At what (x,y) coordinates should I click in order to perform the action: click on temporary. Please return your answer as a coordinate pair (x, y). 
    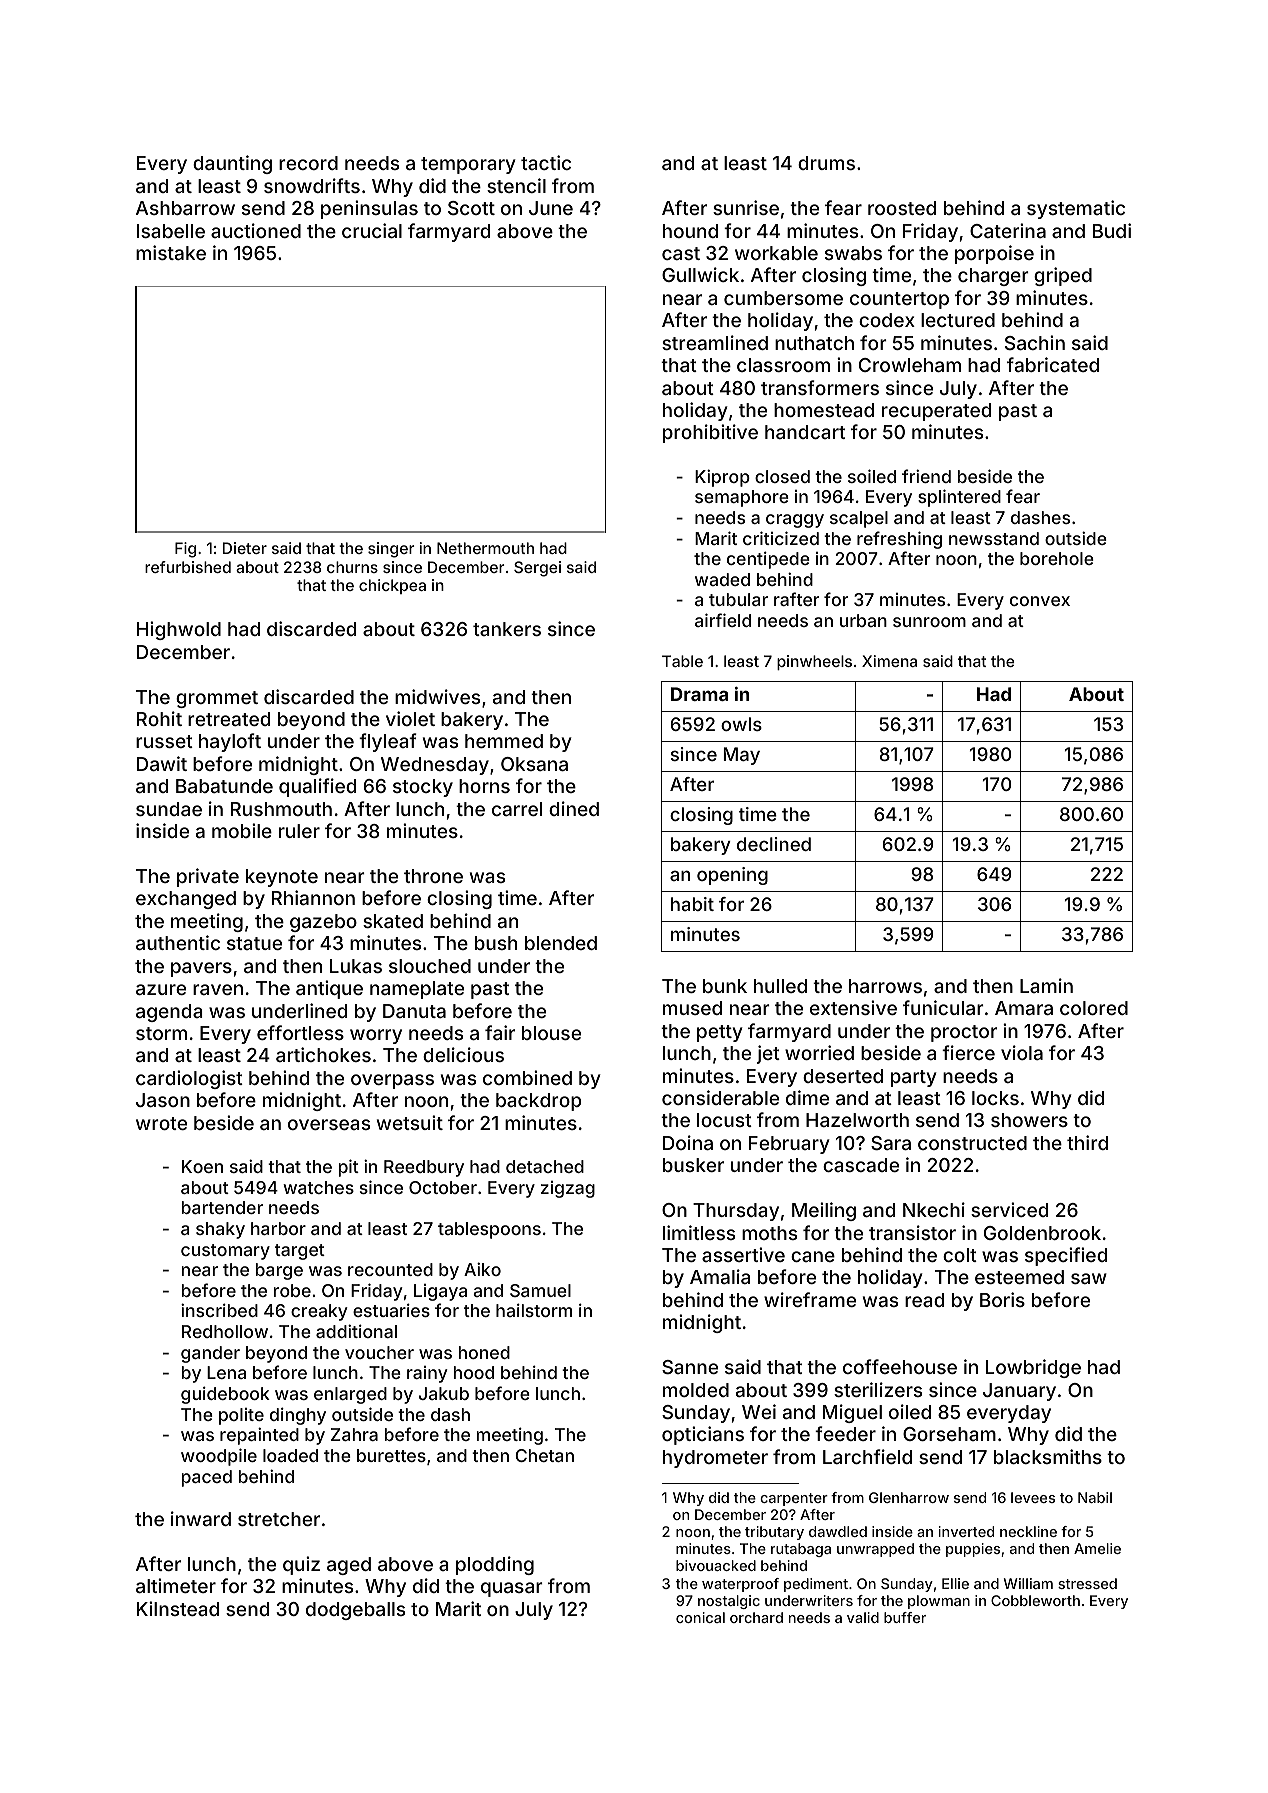
    Looking at the image, I should click on (468, 165).
